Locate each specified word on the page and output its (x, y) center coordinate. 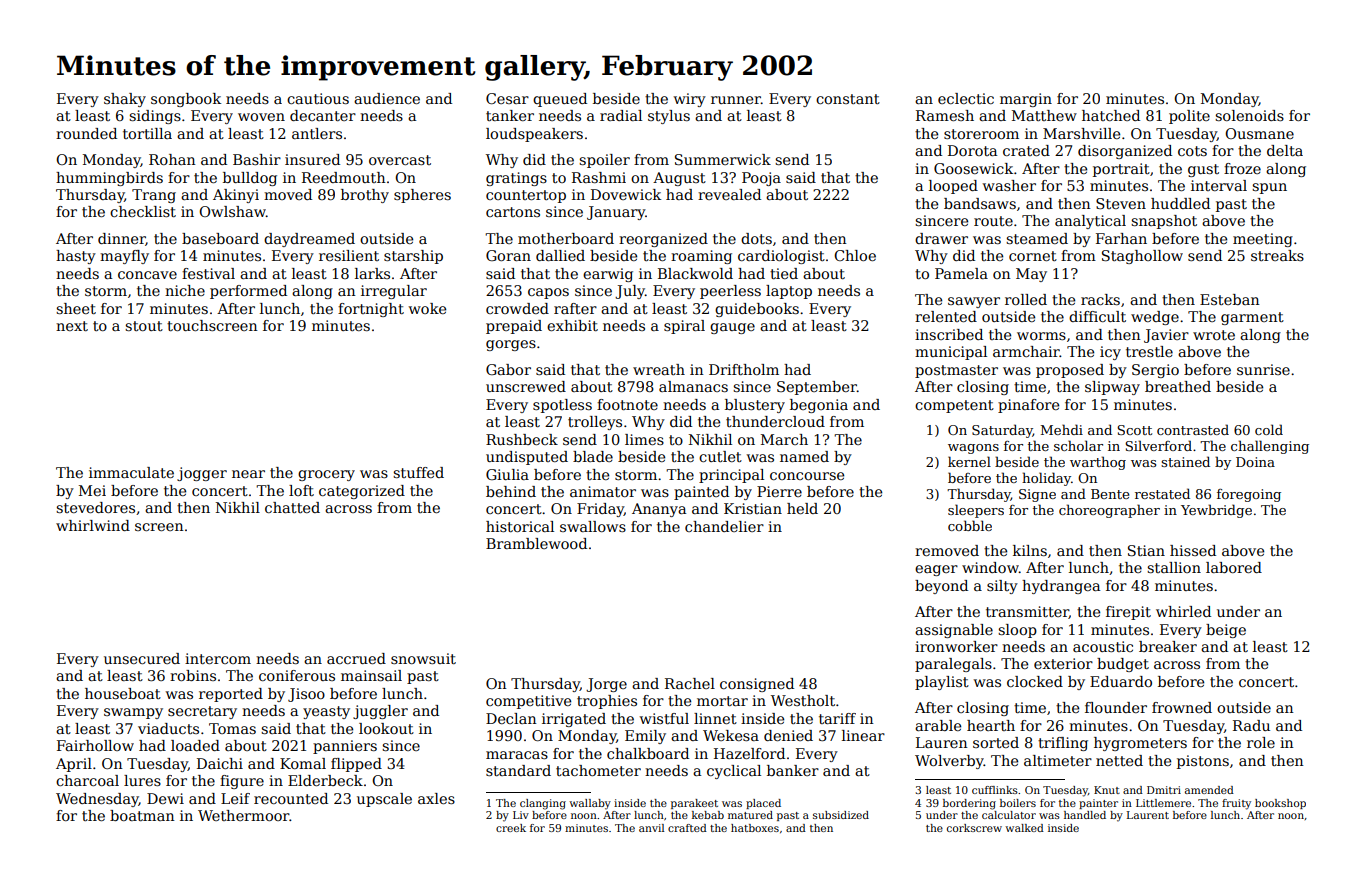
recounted (291, 798)
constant (848, 99)
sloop (1017, 631)
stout (144, 326)
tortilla (147, 133)
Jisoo (306, 695)
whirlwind (93, 525)
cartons (513, 212)
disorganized (1125, 152)
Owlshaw (232, 211)
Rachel (690, 683)
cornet (1033, 256)
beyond (941, 587)
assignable (954, 631)
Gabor (508, 369)
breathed (1178, 386)
